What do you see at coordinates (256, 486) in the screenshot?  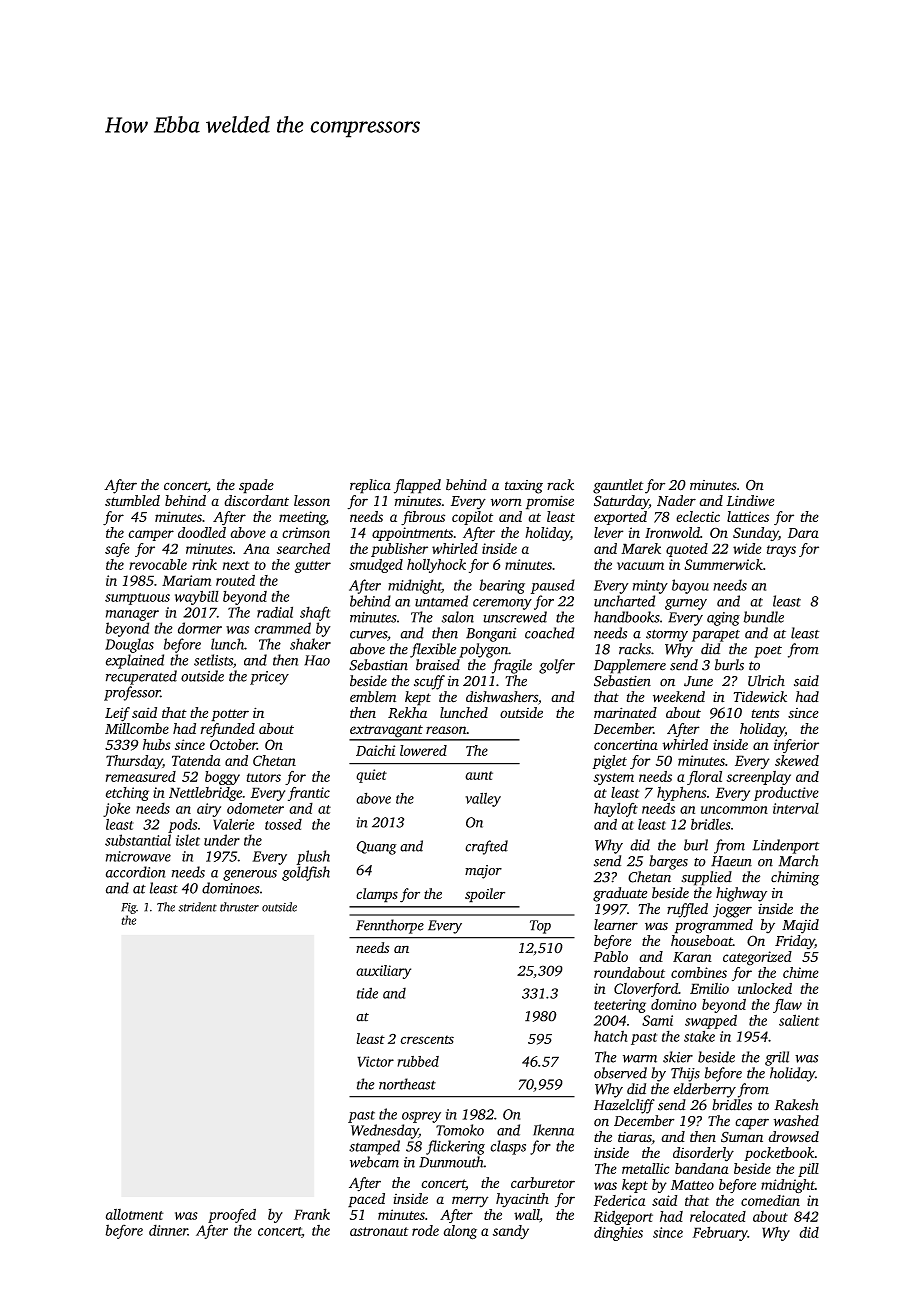 I see `spade` at bounding box center [256, 486].
